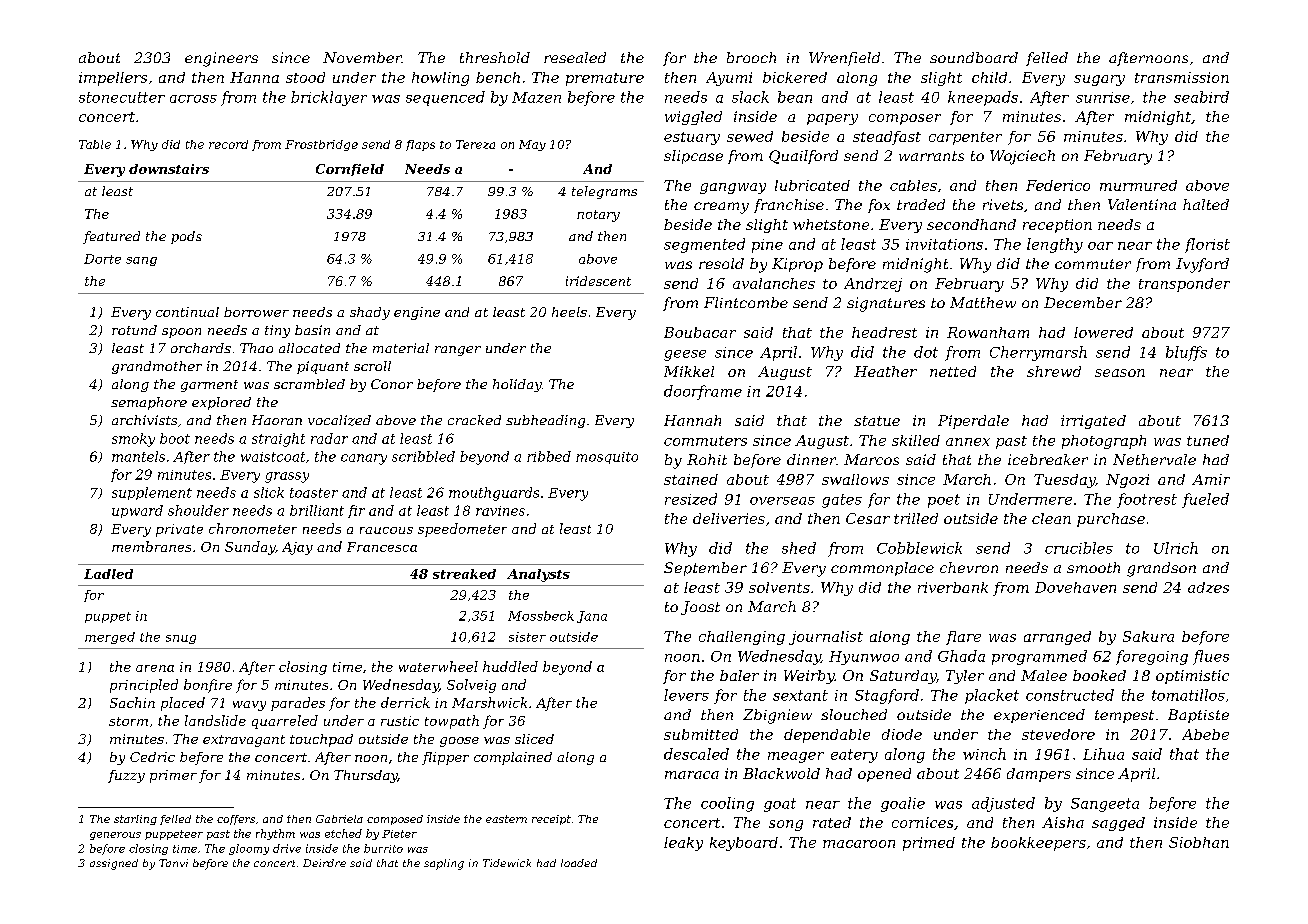  I want to click on Thursday, so click(365, 776).
